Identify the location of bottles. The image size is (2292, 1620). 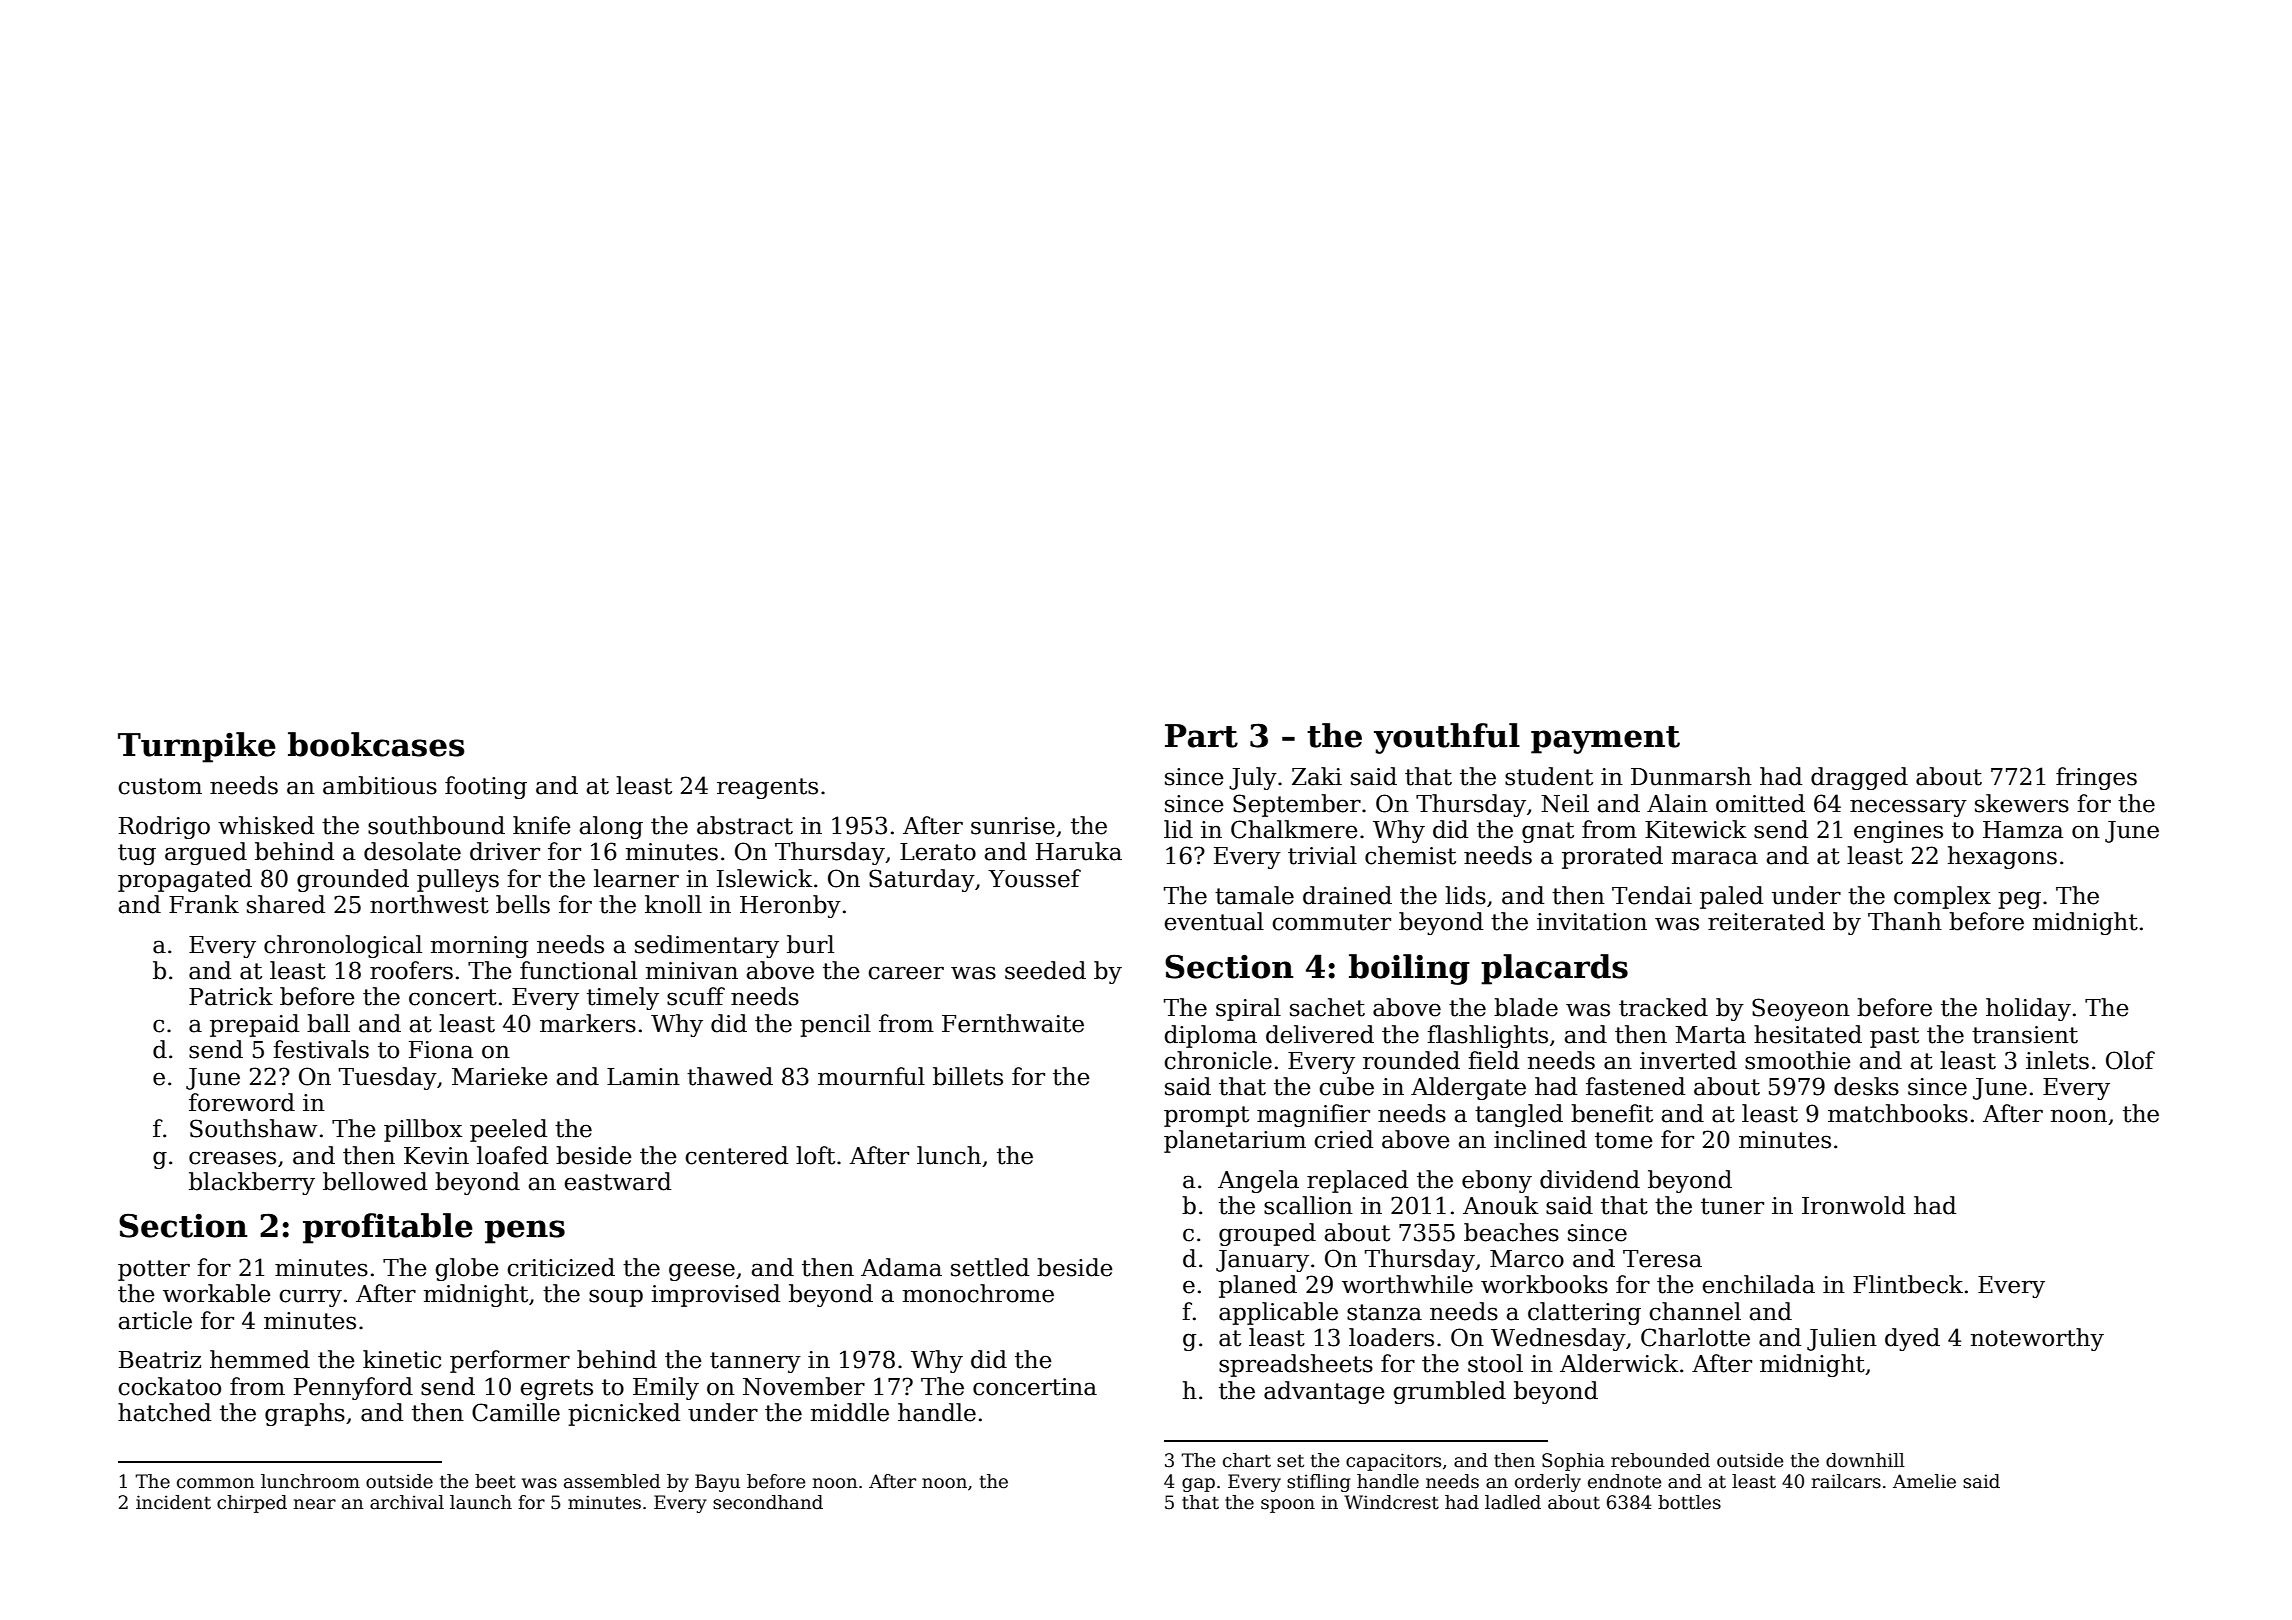
(1689, 1502).
